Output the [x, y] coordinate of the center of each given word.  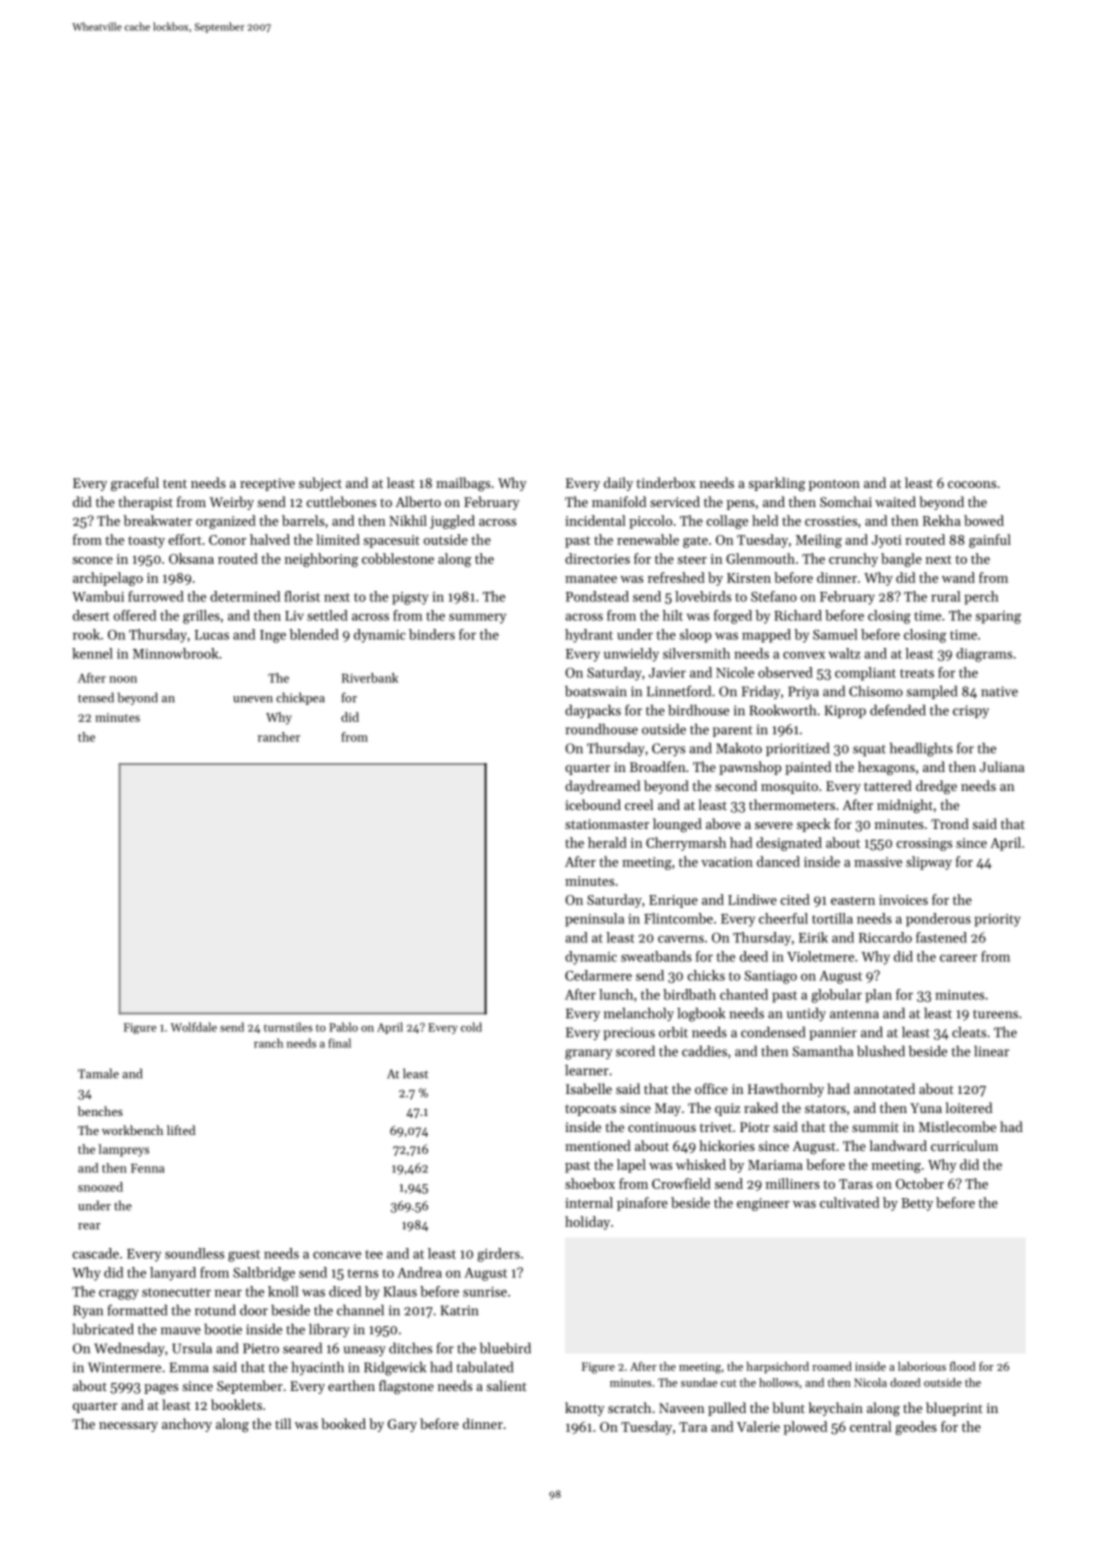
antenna [854, 1014]
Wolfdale [194, 1027]
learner [587, 1070]
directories [597, 558]
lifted [181, 1130]
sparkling [776, 484]
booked [343, 1423]
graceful [135, 484]
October [920, 1183]
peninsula [594, 920]
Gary [402, 1425]
